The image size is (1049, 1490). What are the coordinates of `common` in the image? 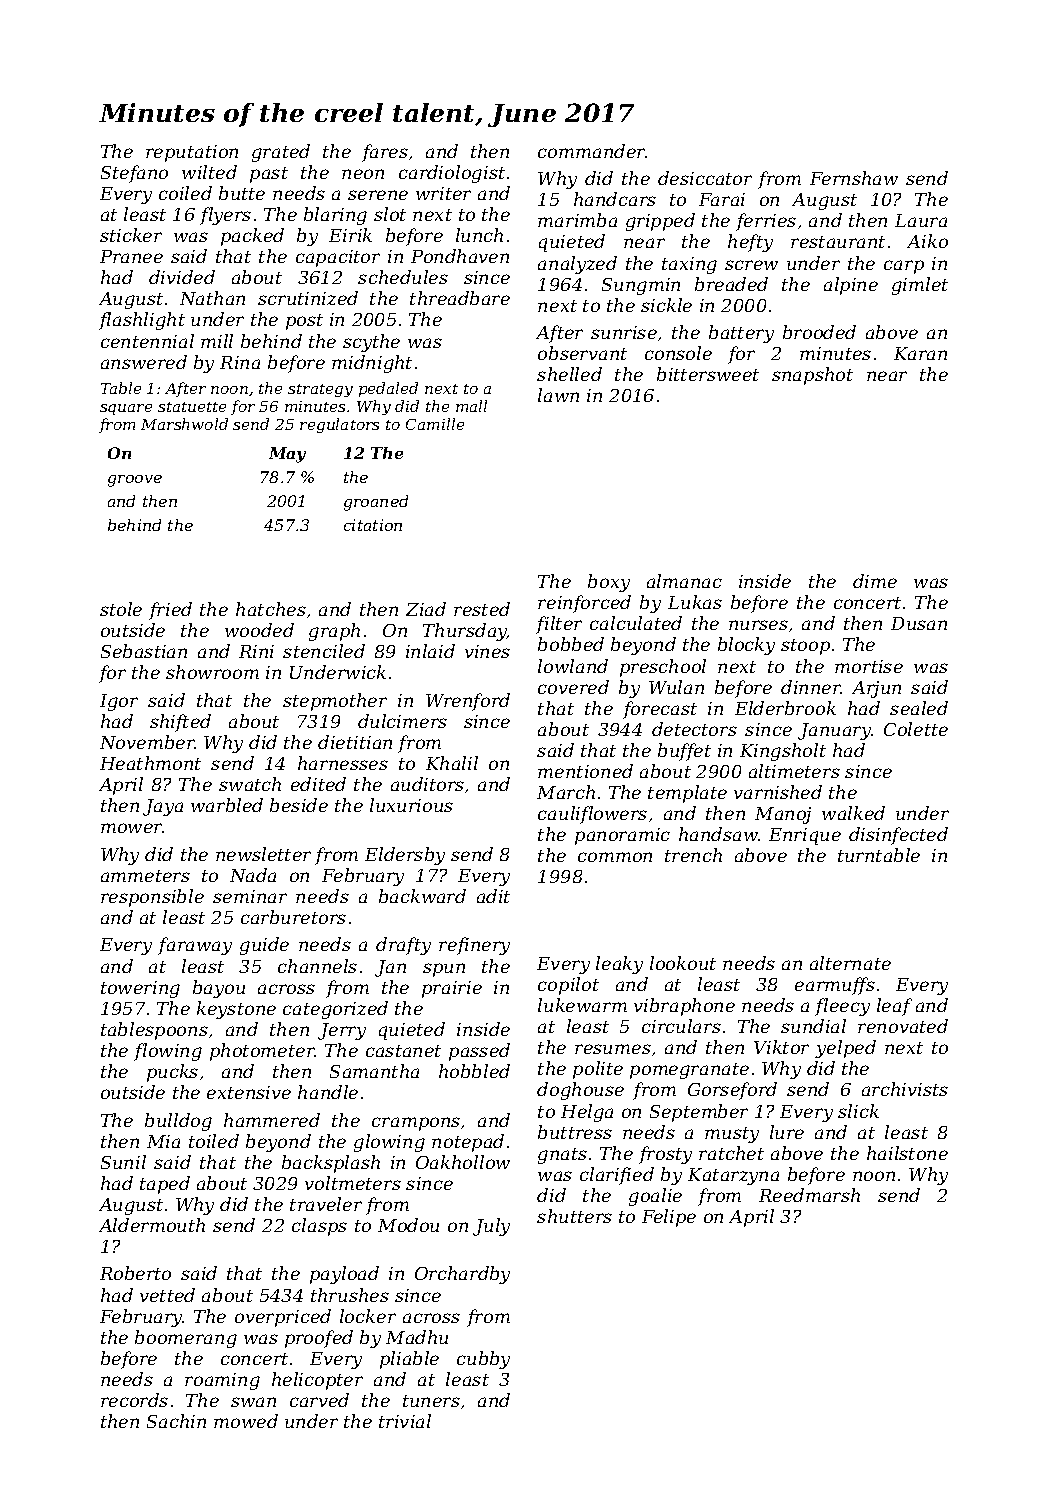 It's located at (615, 857).
